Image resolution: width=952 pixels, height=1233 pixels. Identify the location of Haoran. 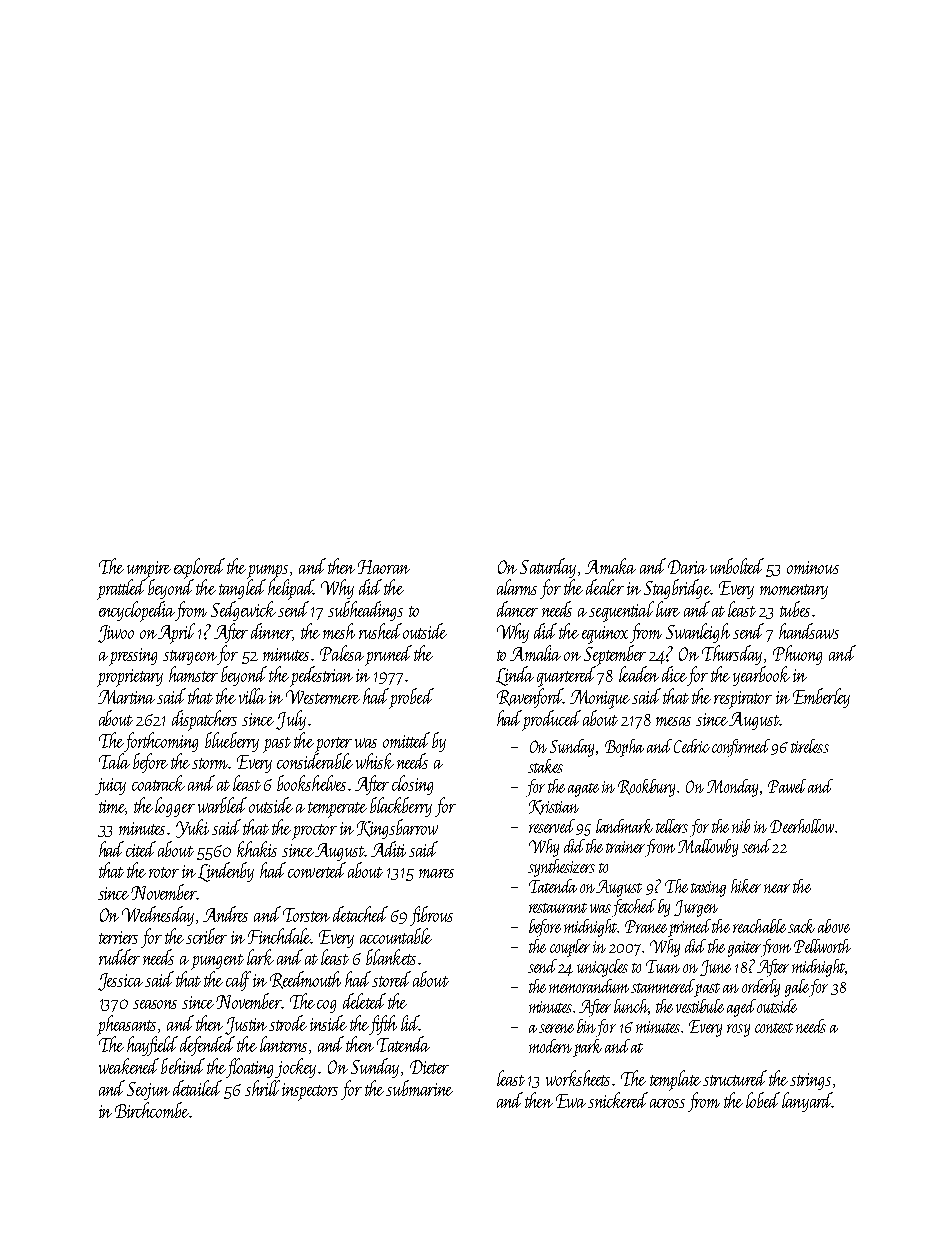
(384, 567).
